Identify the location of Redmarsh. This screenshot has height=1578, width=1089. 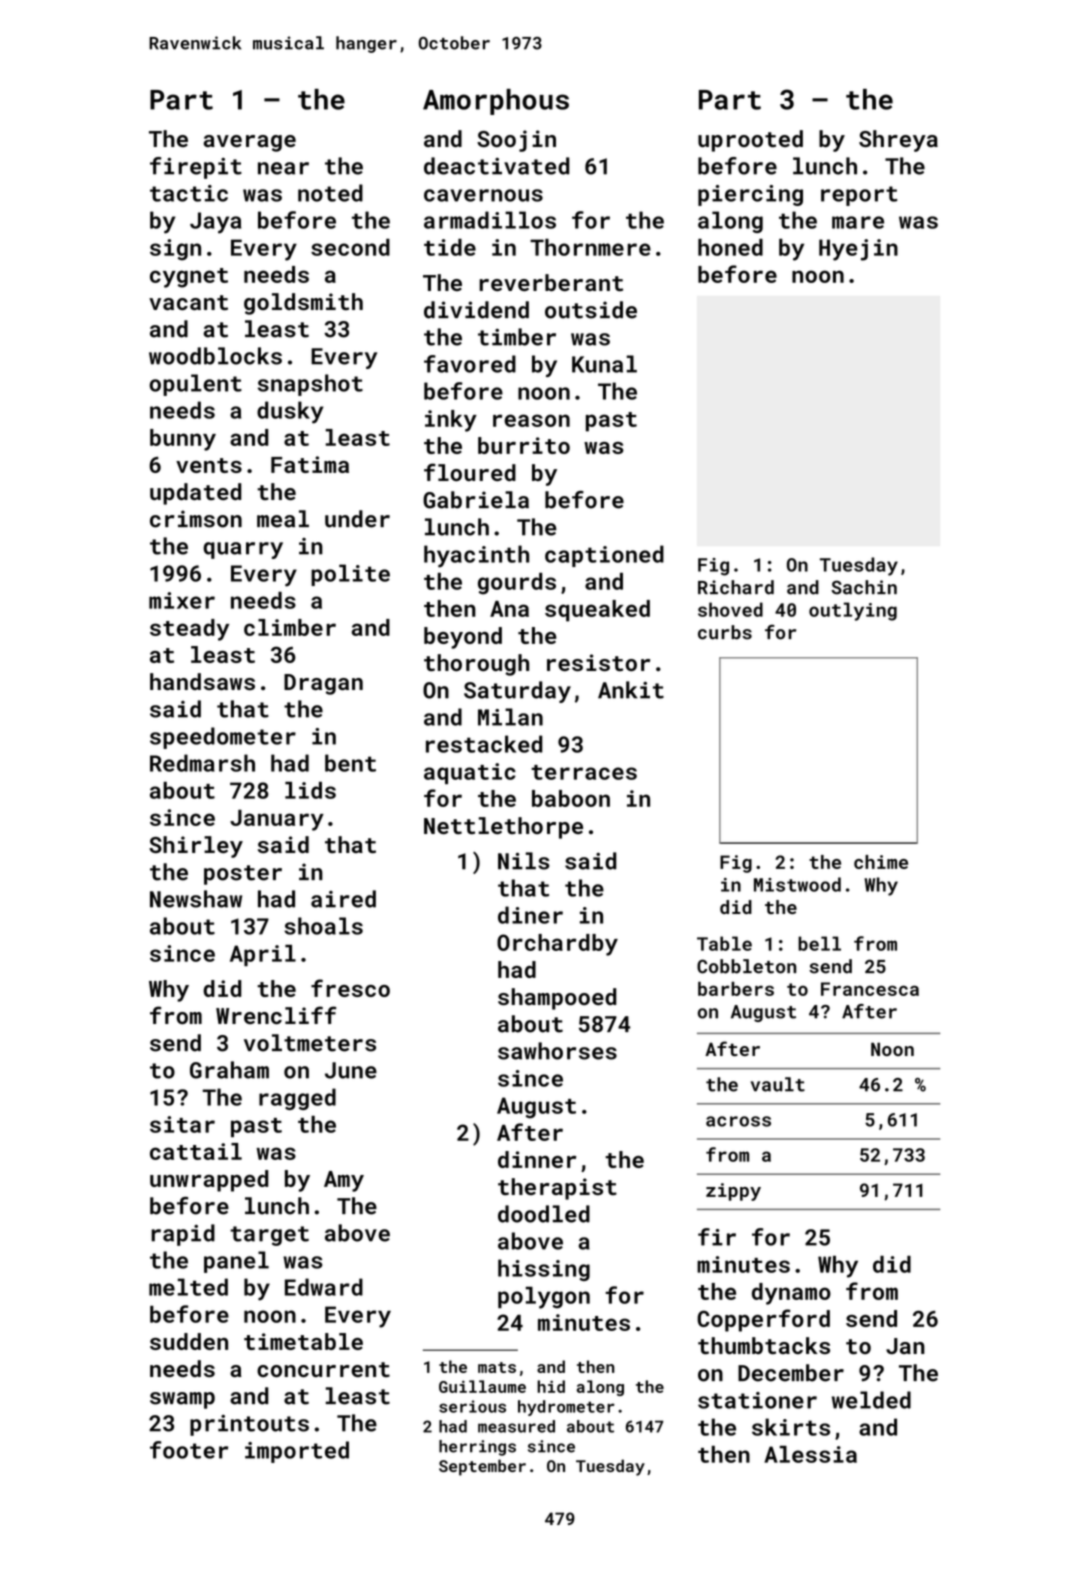
(202, 763).
